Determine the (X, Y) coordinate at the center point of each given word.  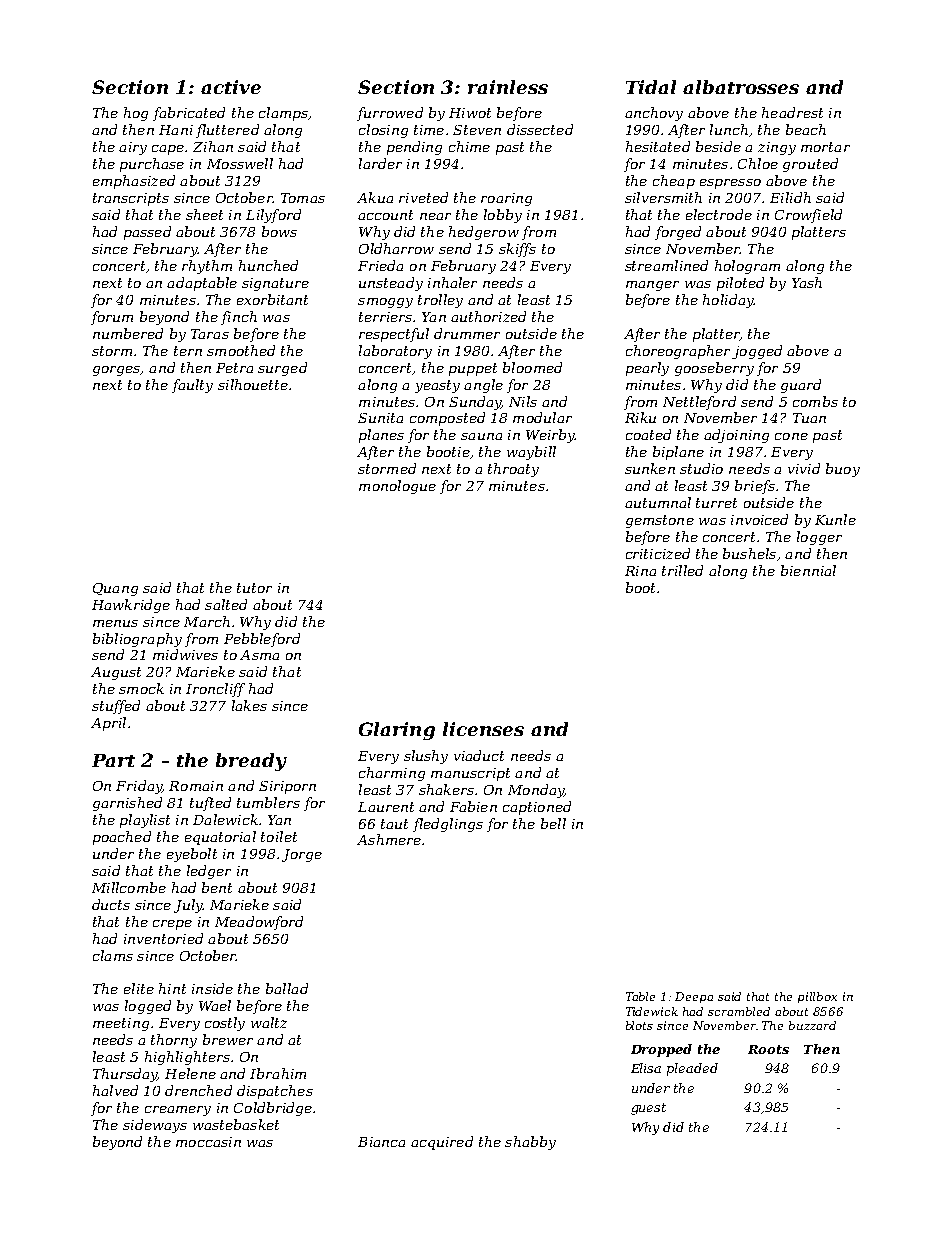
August (116, 673)
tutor (254, 588)
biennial (808, 570)
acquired (442, 1143)
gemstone (660, 521)
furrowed (390, 114)
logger (819, 538)
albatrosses (741, 87)
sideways (155, 1126)
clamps (283, 114)
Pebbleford (262, 640)
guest (648, 1109)
